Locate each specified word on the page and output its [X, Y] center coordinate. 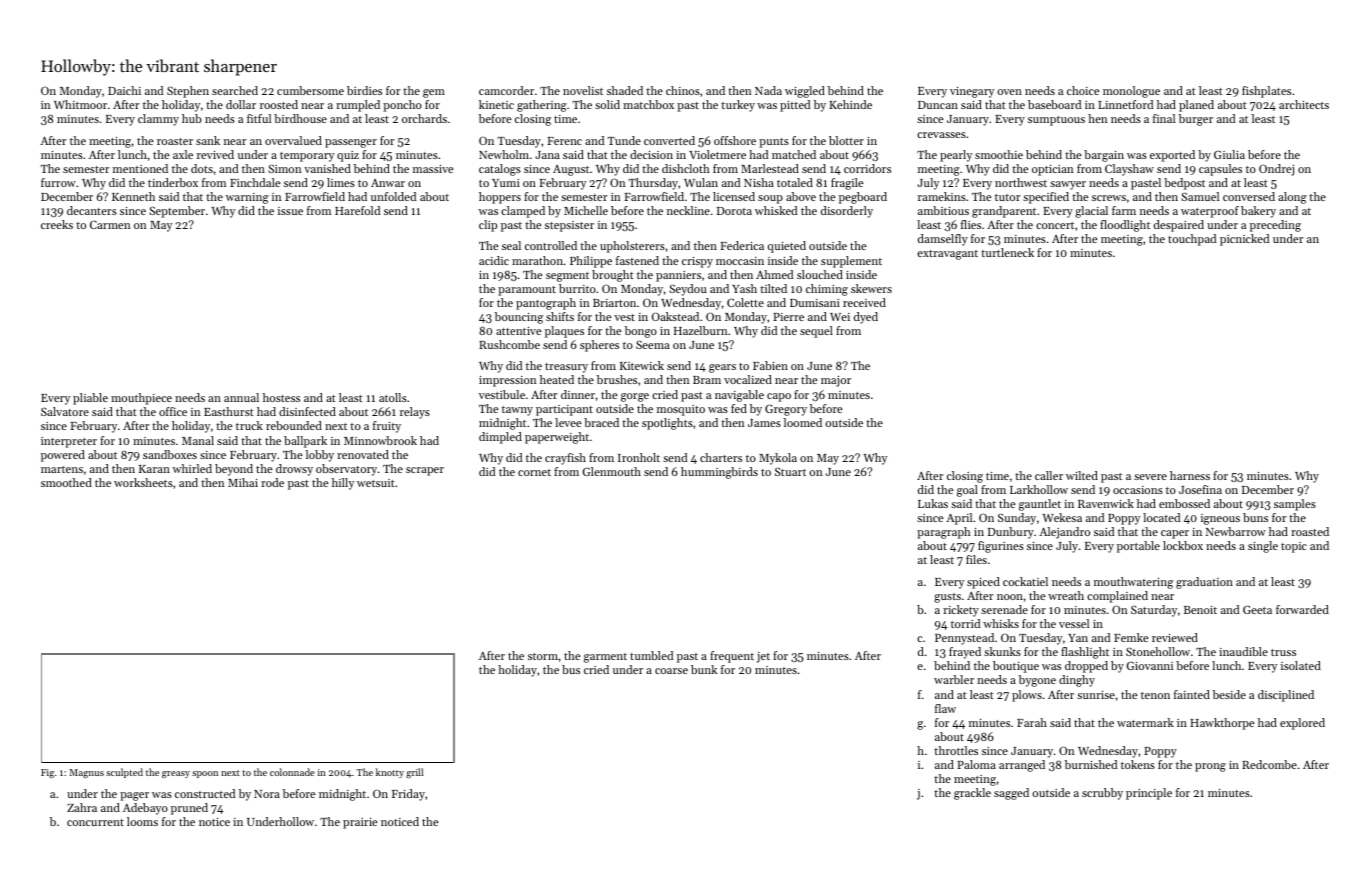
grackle [972, 794]
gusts [947, 598]
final [1164, 118]
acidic [494, 260]
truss [1283, 652]
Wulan [701, 182]
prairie [360, 823]
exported [1172, 156]
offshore [735, 140]
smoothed [66, 482]
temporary [307, 157]
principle [1149, 794]
